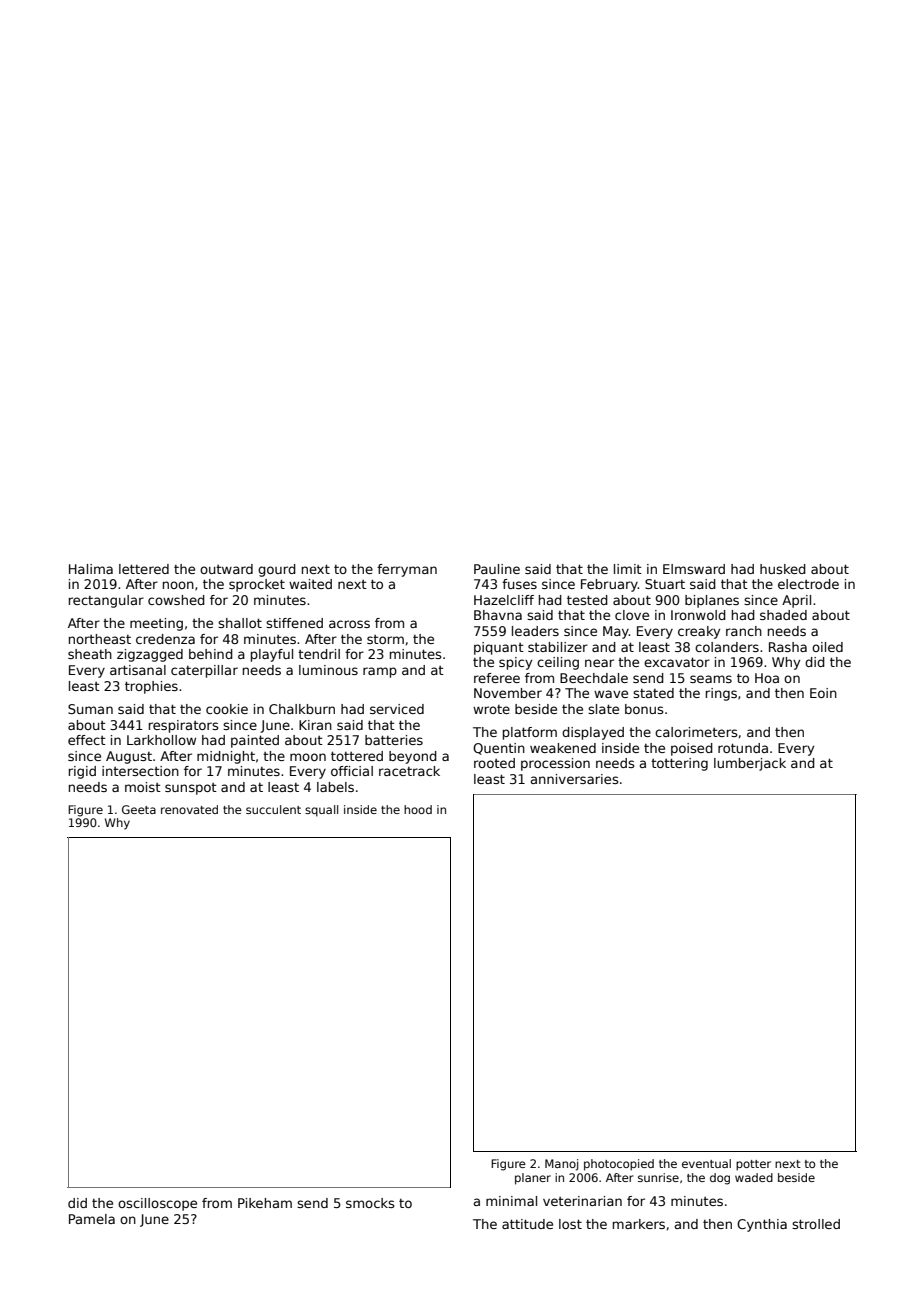  What do you see at coordinates (277, 570) in the document?
I see `gourd` at bounding box center [277, 570].
